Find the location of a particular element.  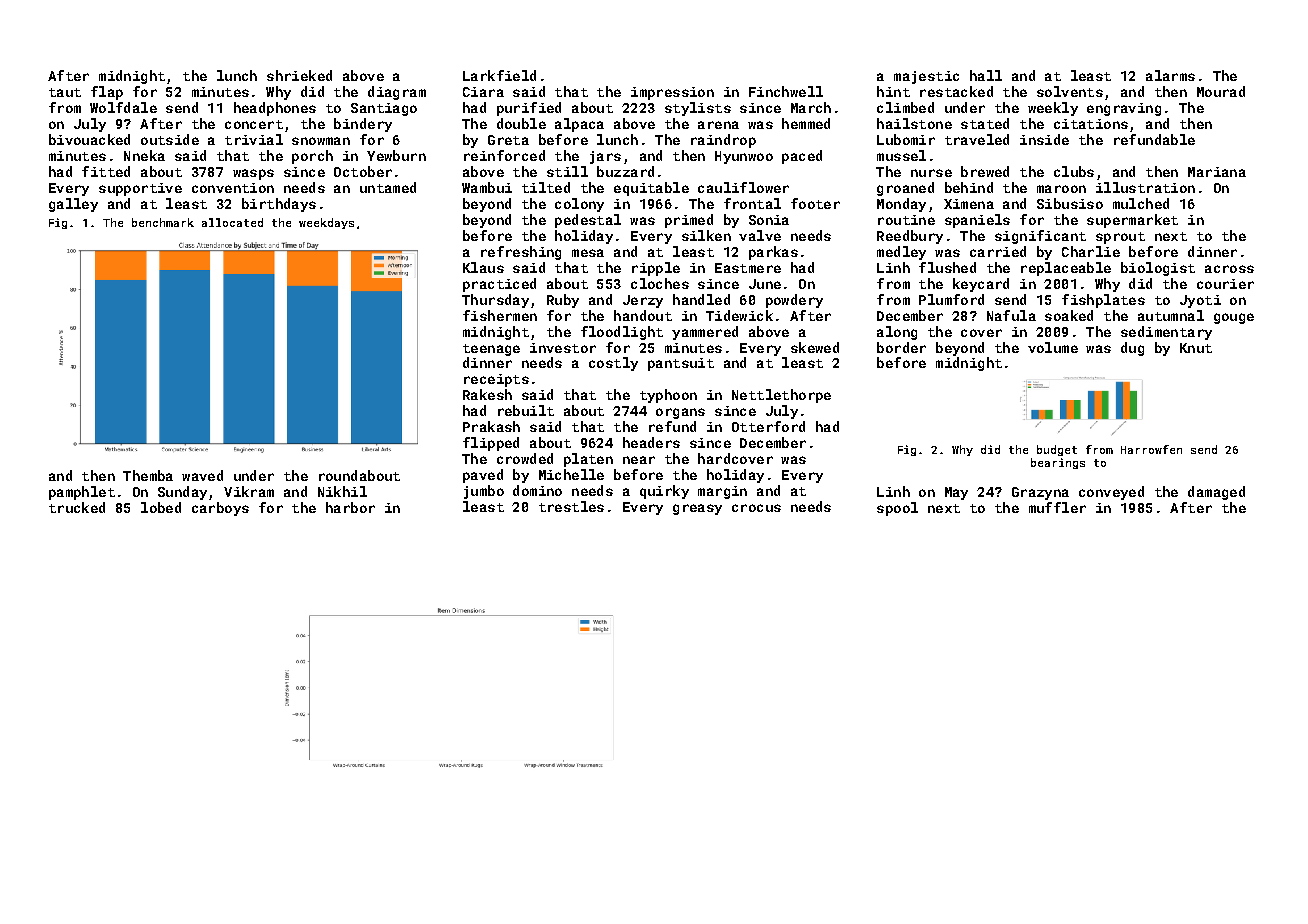

spool is located at coordinates (897, 509).
